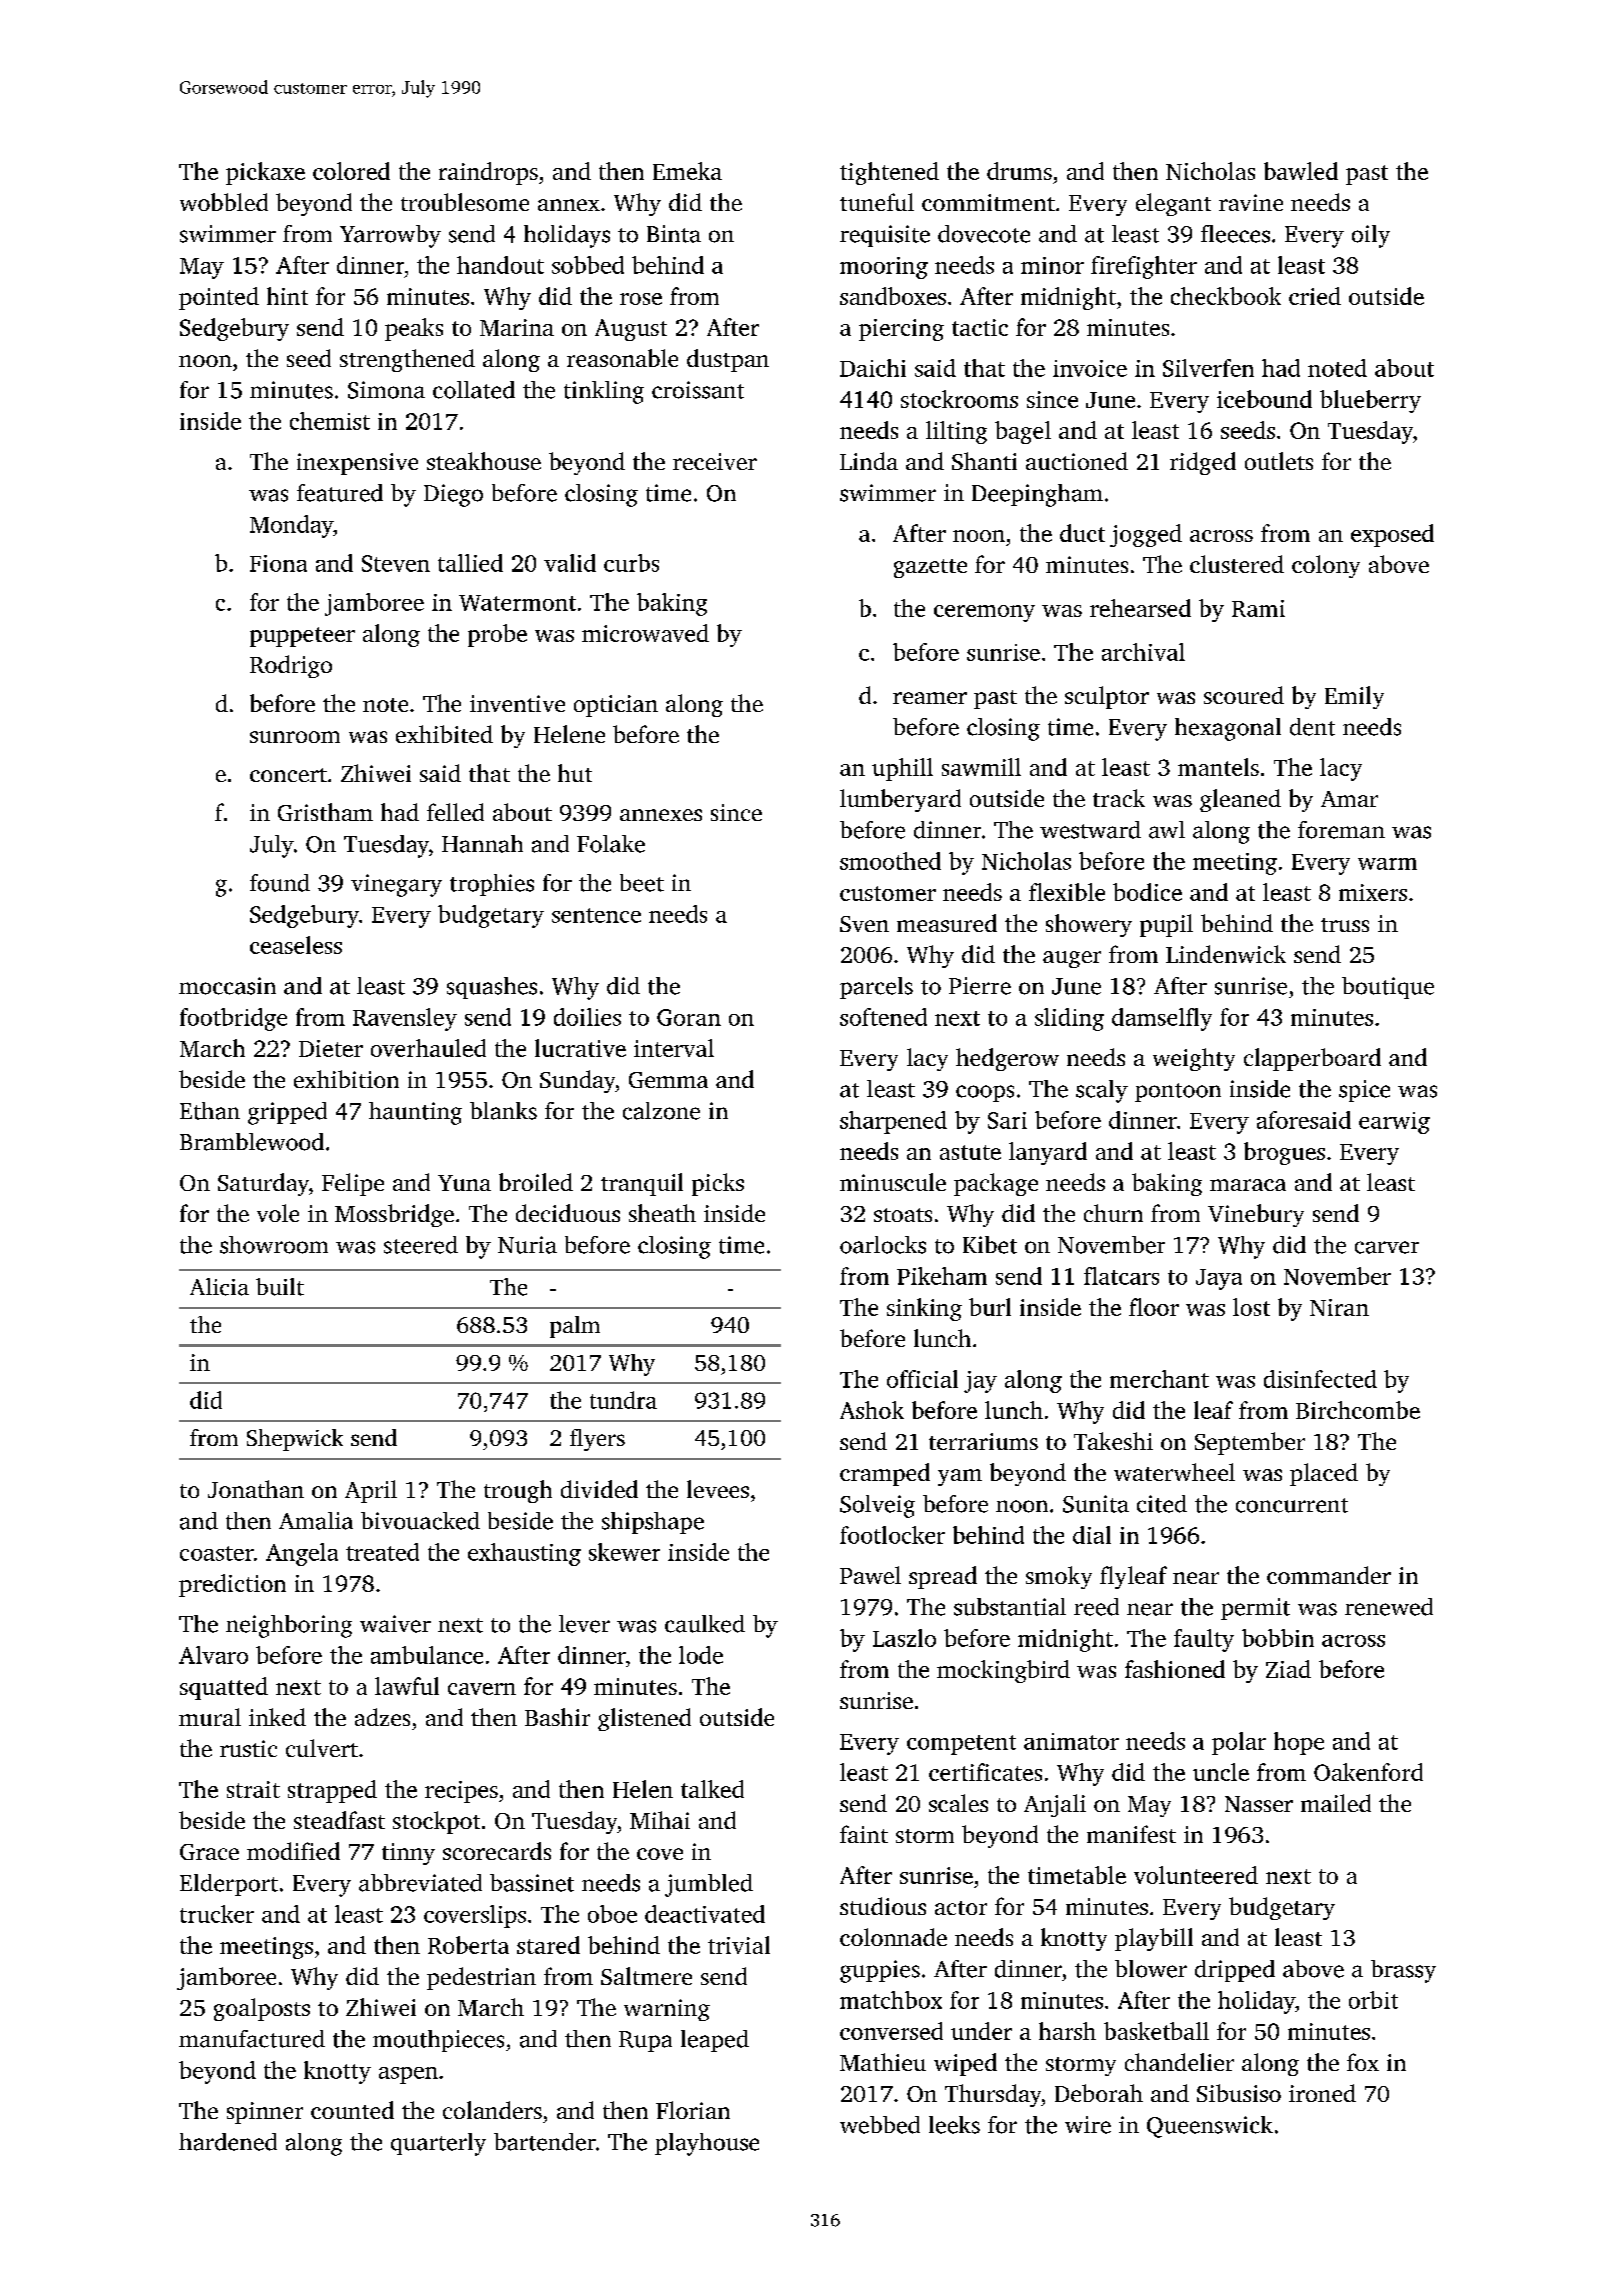  Describe the element at coordinates (1203, 463) in the screenshot. I see `ridged` at that location.
